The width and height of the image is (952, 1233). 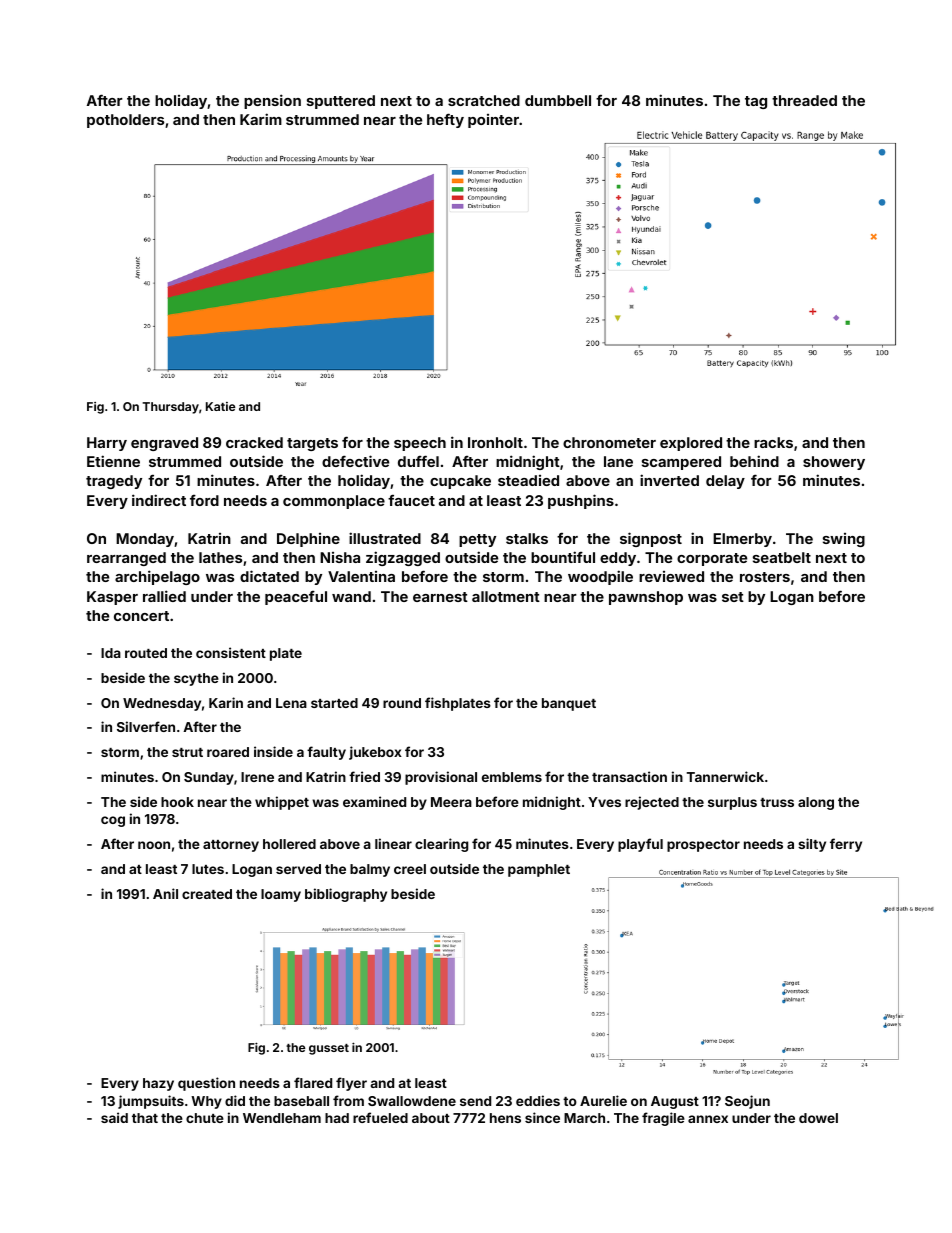 I want to click on woodpile, so click(x=600, y=577).
